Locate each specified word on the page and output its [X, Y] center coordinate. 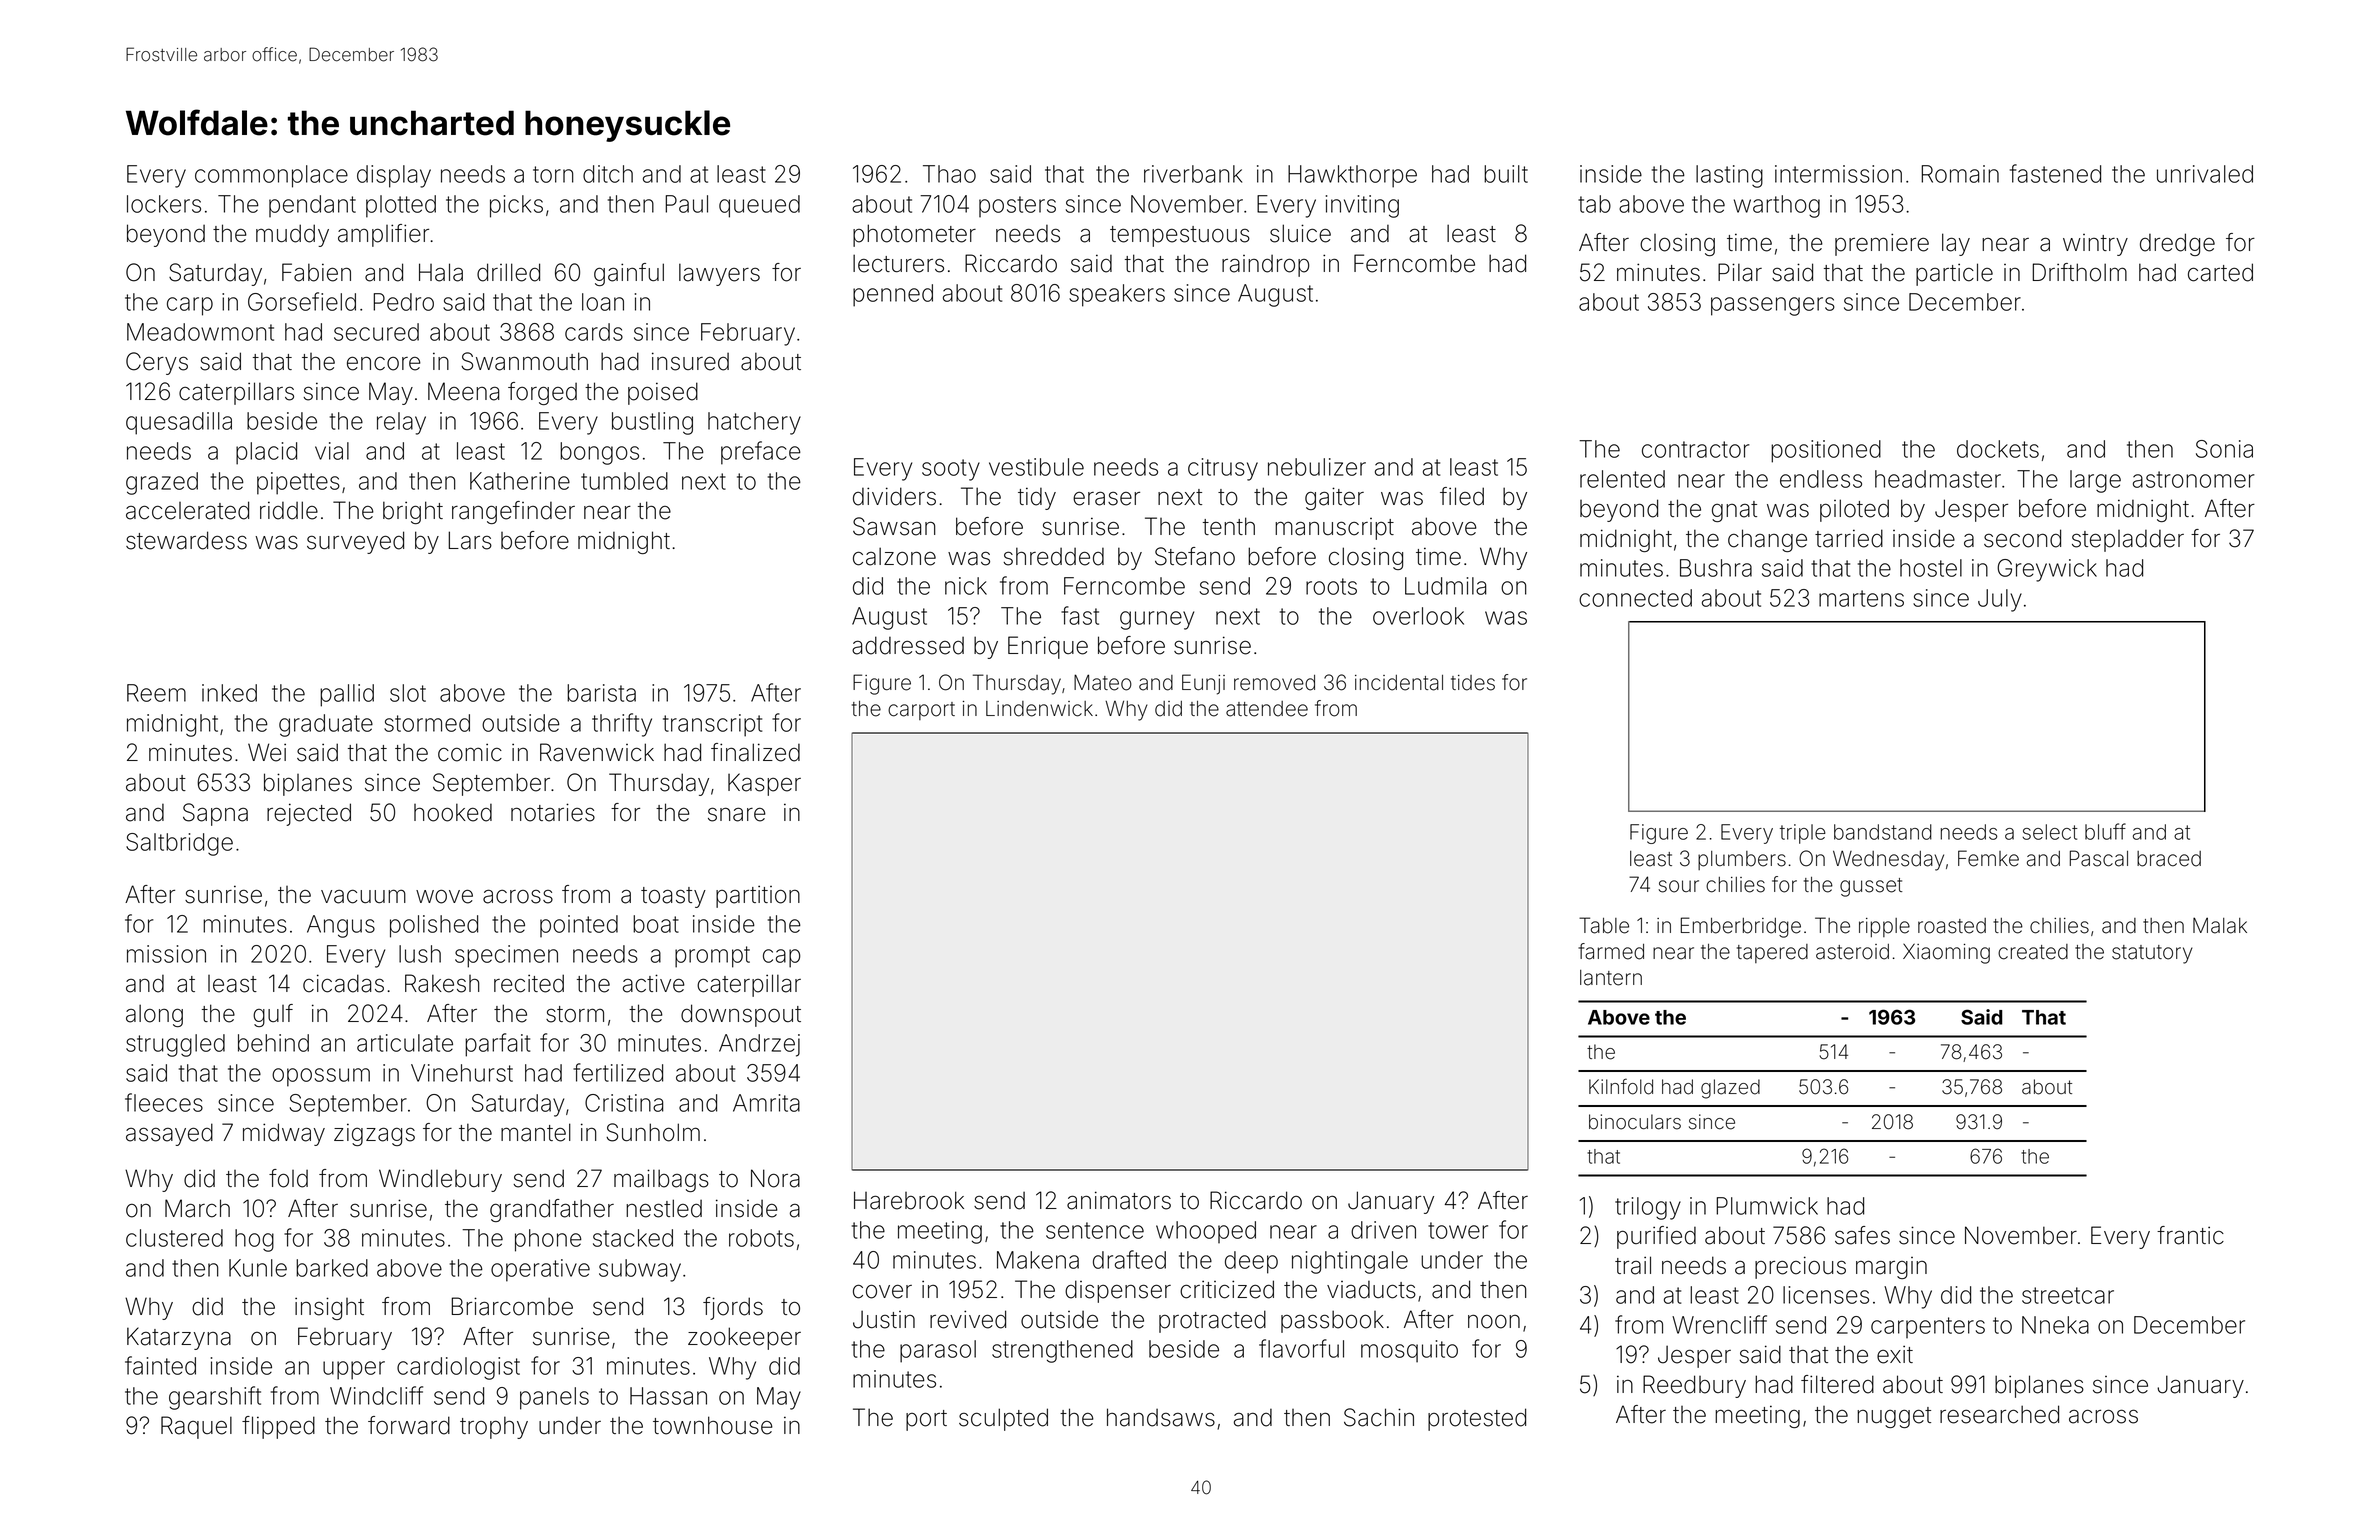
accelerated [187, 510]
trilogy [1648, 1208]
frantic [2190, 1235]
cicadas [343, 983]
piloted [1854, 510]
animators [1119, 1200]
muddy [292, 235]
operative [540, 1270]
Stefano [1195, 556]
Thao [949, 174]
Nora [775, 1178]
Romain [1960, 174]
